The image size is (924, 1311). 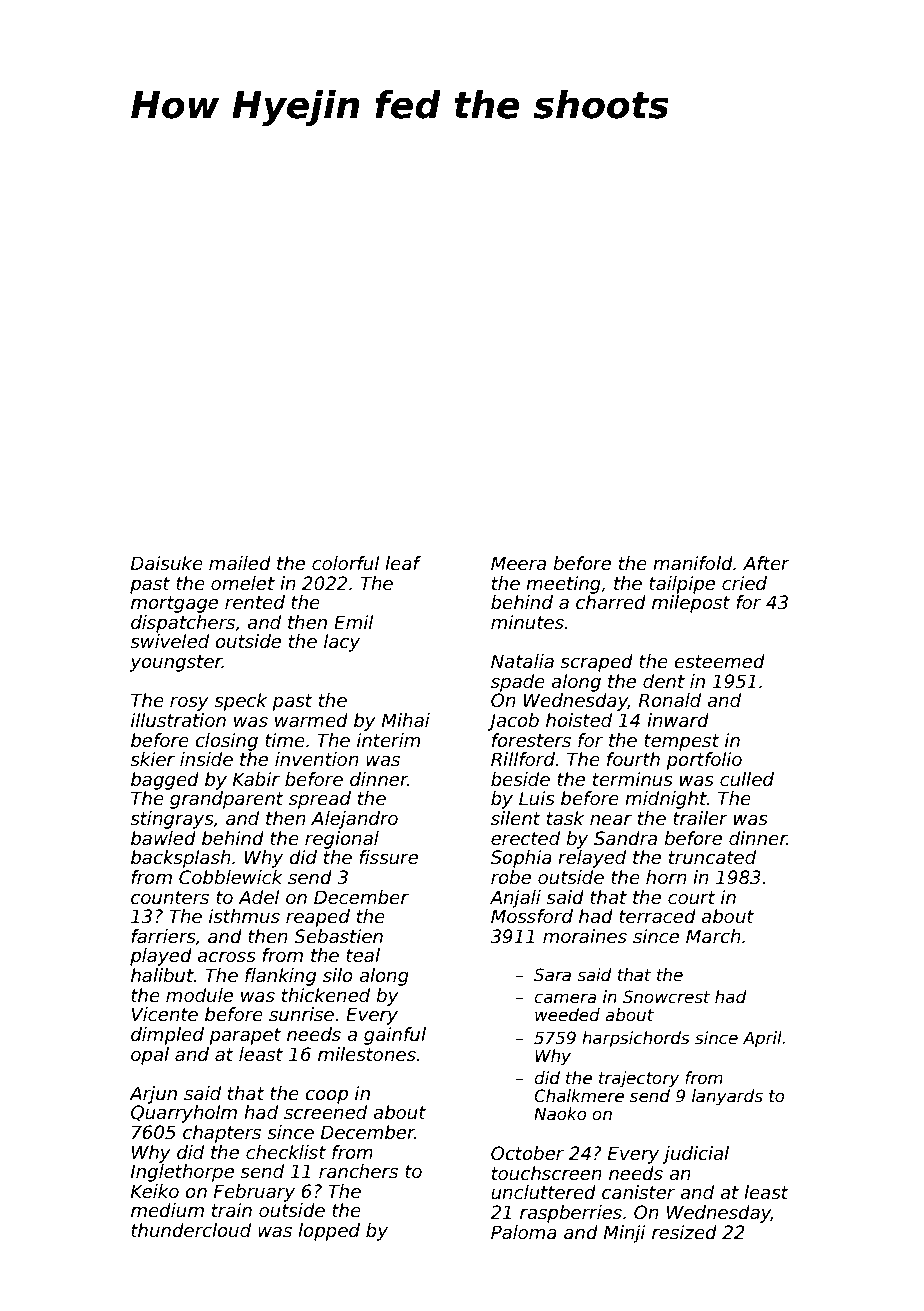 I want to click on ranchers, so click(x=358, y=1171).
